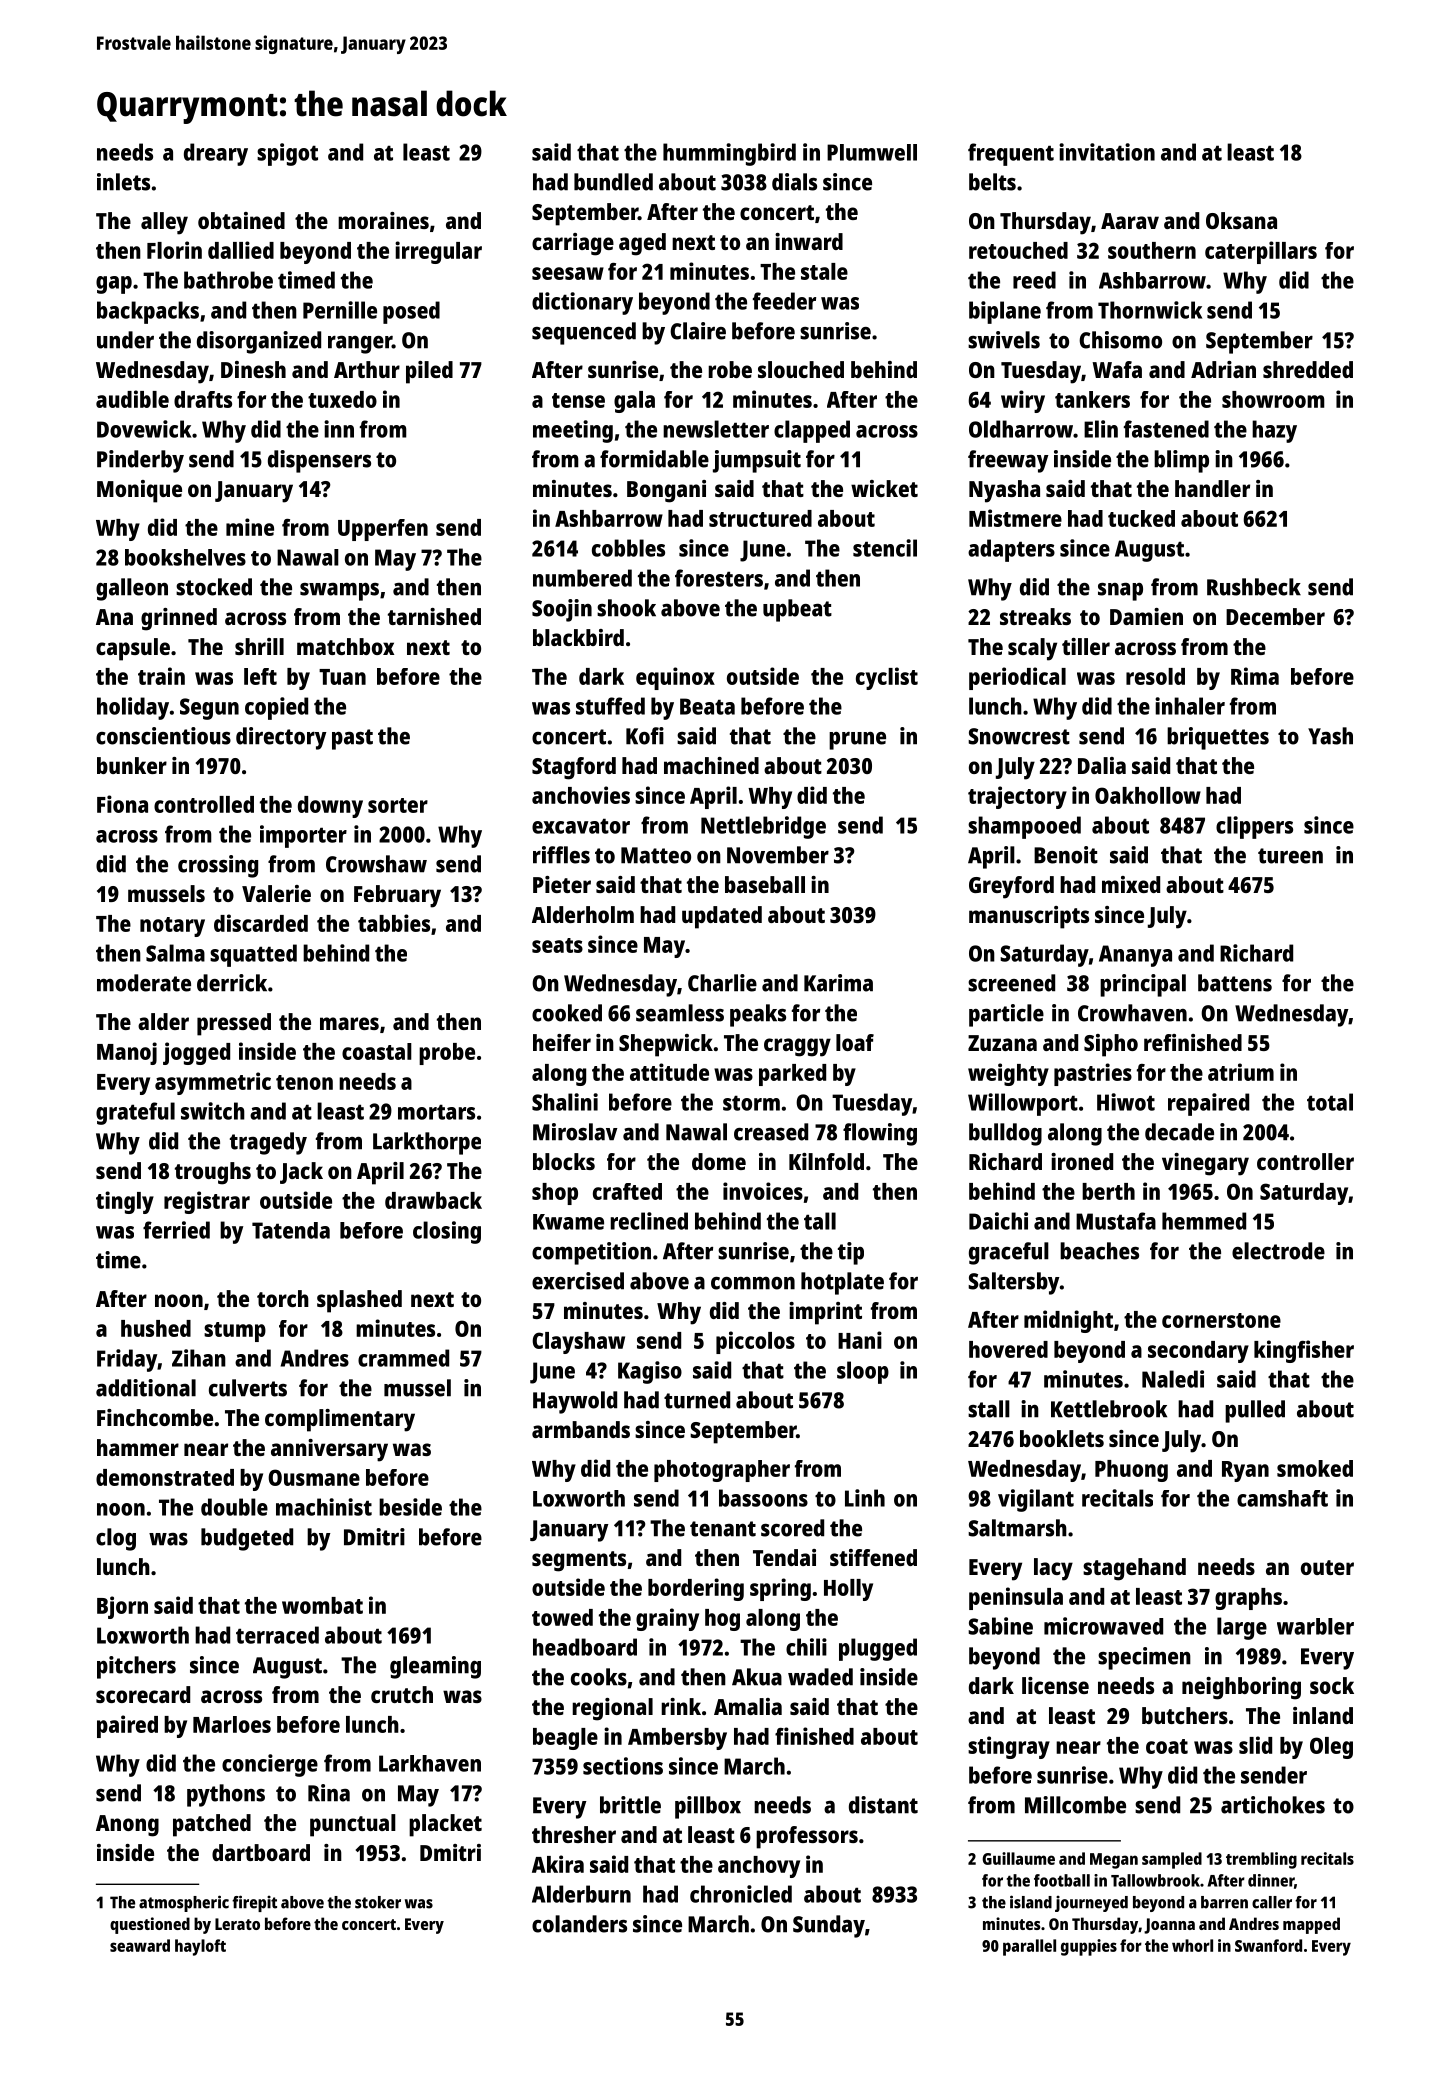 The image size is (1450, 2100). I want to click on exercised, so click(578, 1281).
